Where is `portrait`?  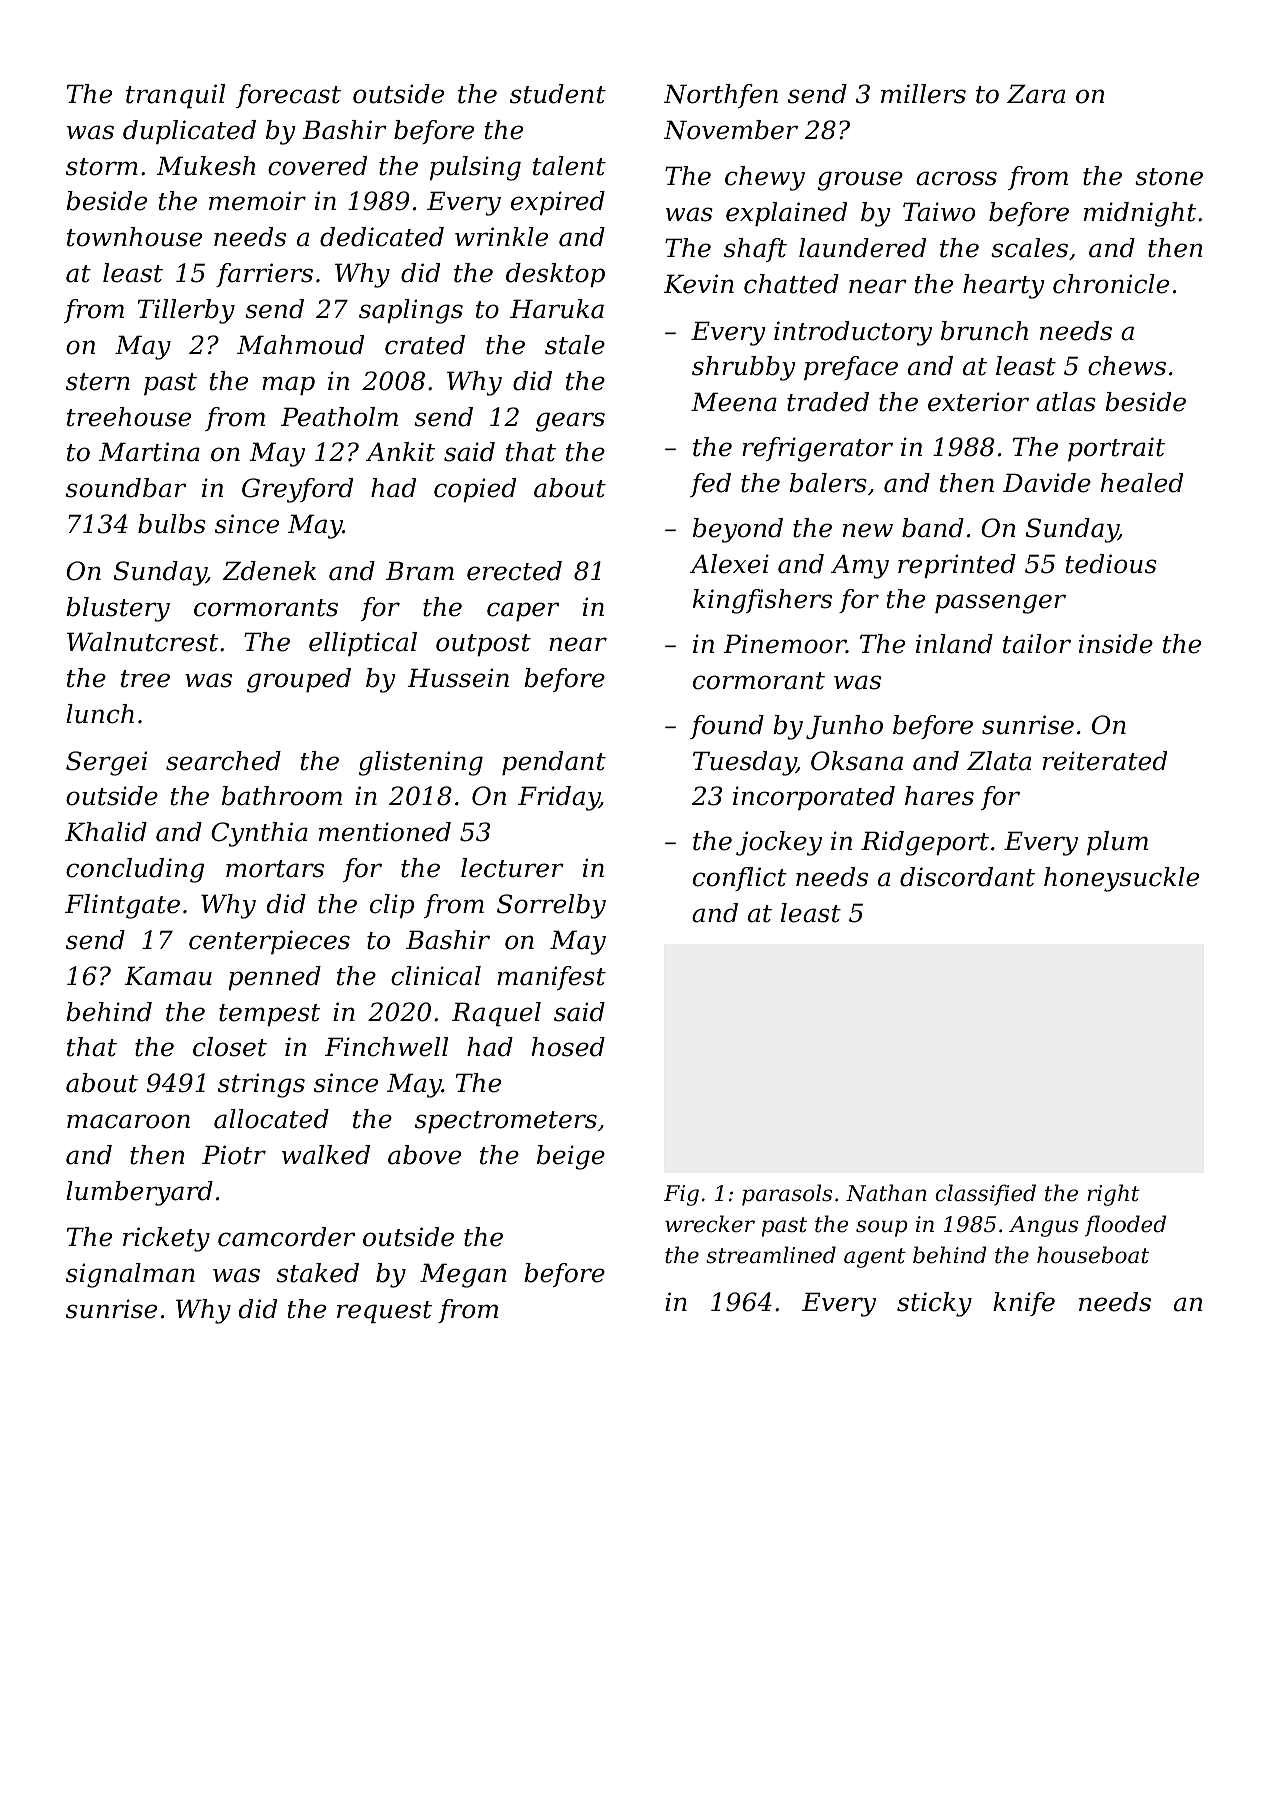 portrait is located at coordinates (1116, 449).
